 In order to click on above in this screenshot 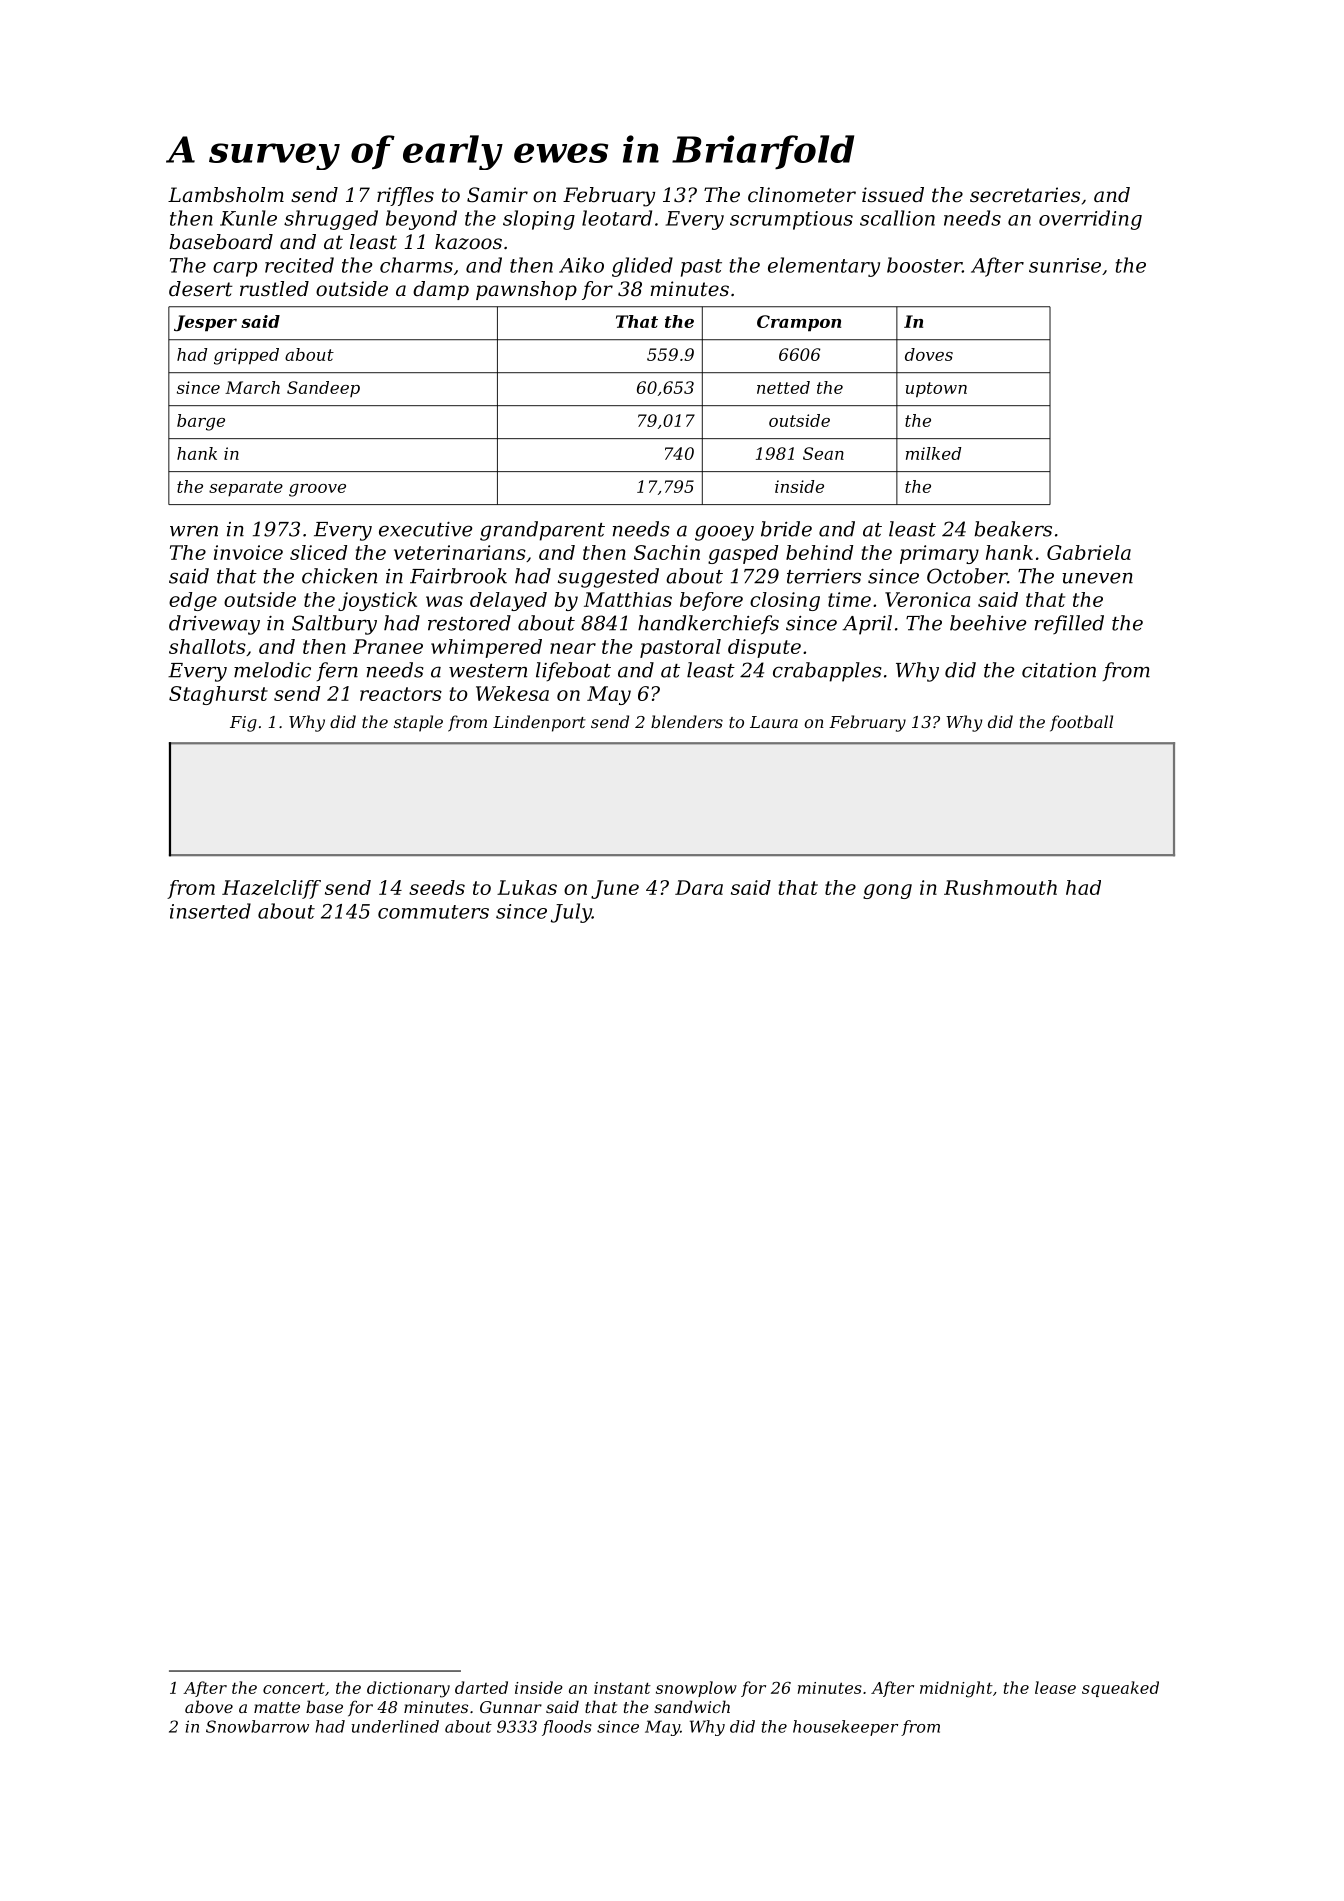, I will do `click(209, 1706)`.
